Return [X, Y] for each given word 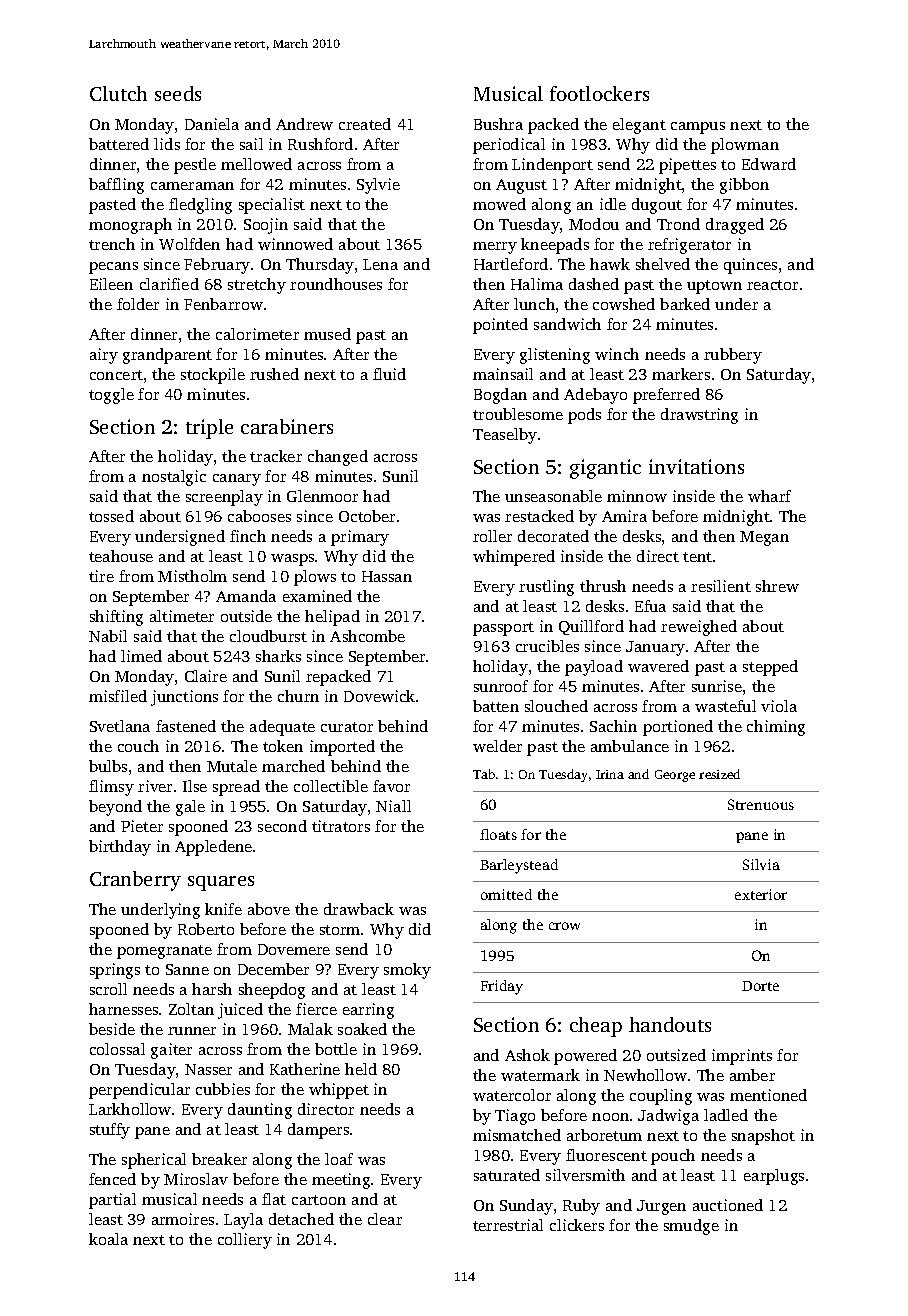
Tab [484, 774]
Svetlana [120, 726]
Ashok [527, 1055]
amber [752, 1075]
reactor [772, 285]
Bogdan [500, 396]
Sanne [187, 969]
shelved [663, 264]
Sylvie [378, 186]
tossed [111, 516]
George [675, 776]
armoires [183, 1219]
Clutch [118, 93]
